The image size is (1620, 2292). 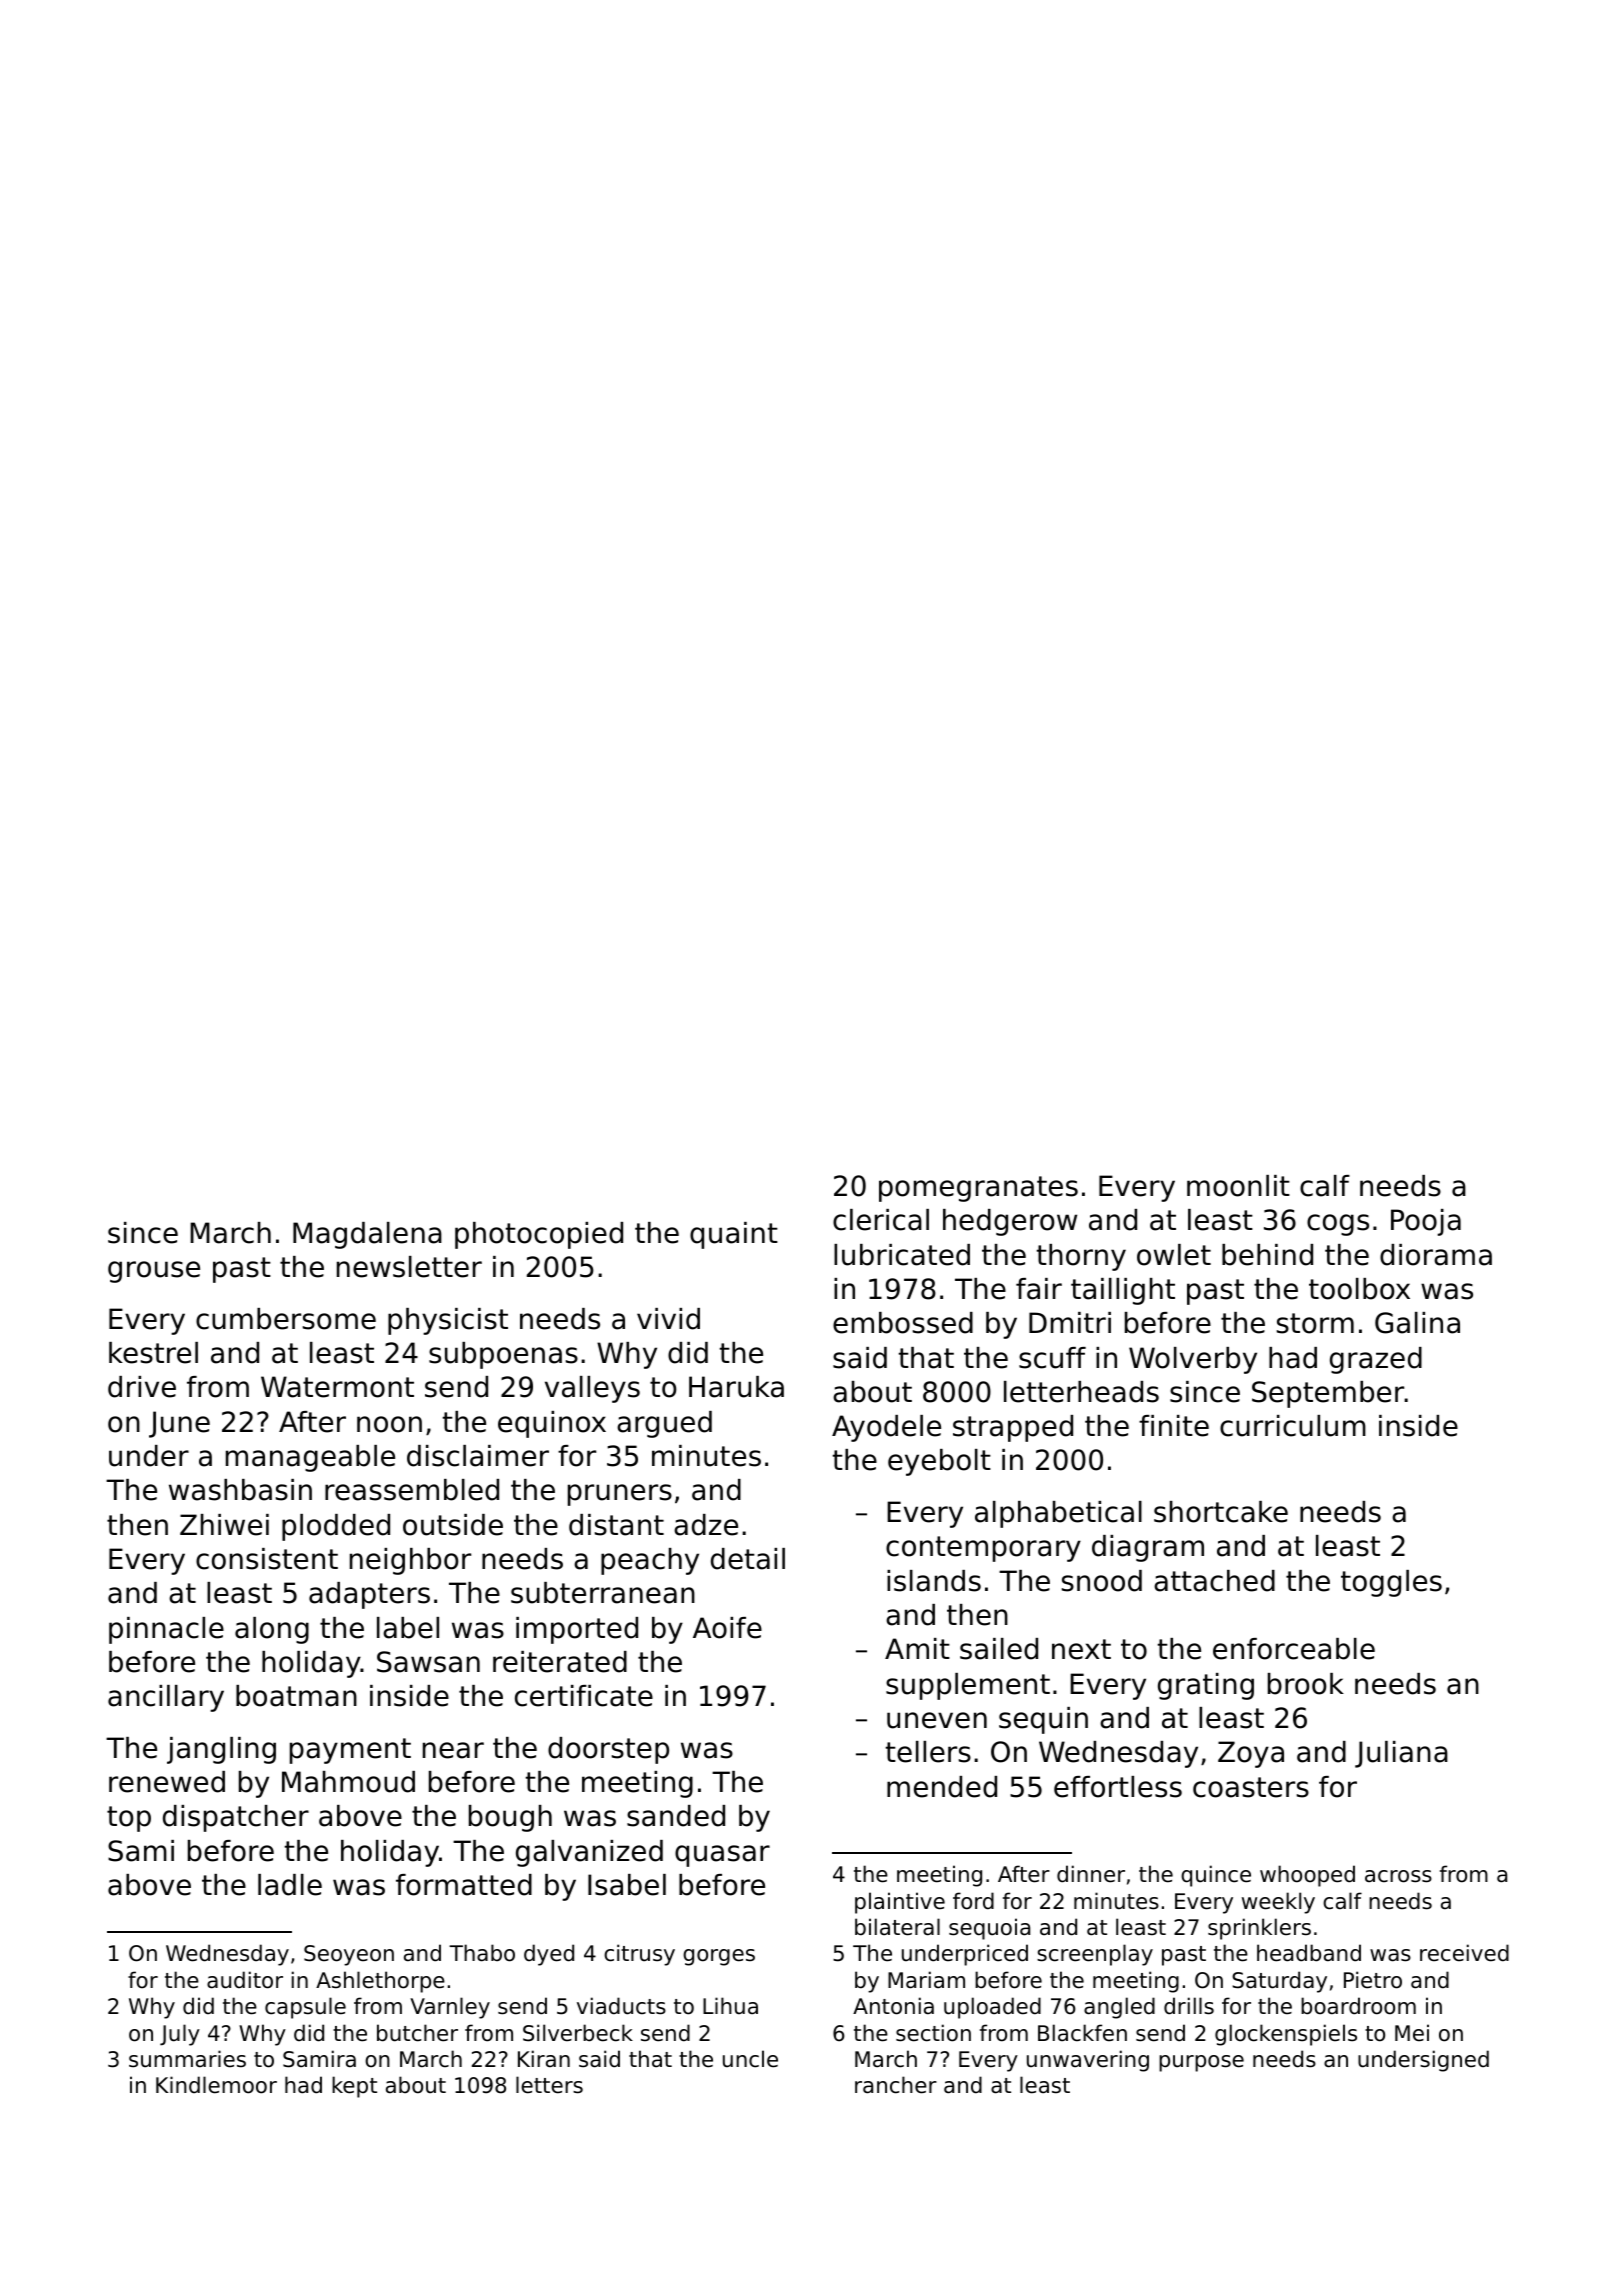 What do you see at coordinates (1221, 1512) in the image?
I see `shortcake` at bounding box center [1221, 1512].
